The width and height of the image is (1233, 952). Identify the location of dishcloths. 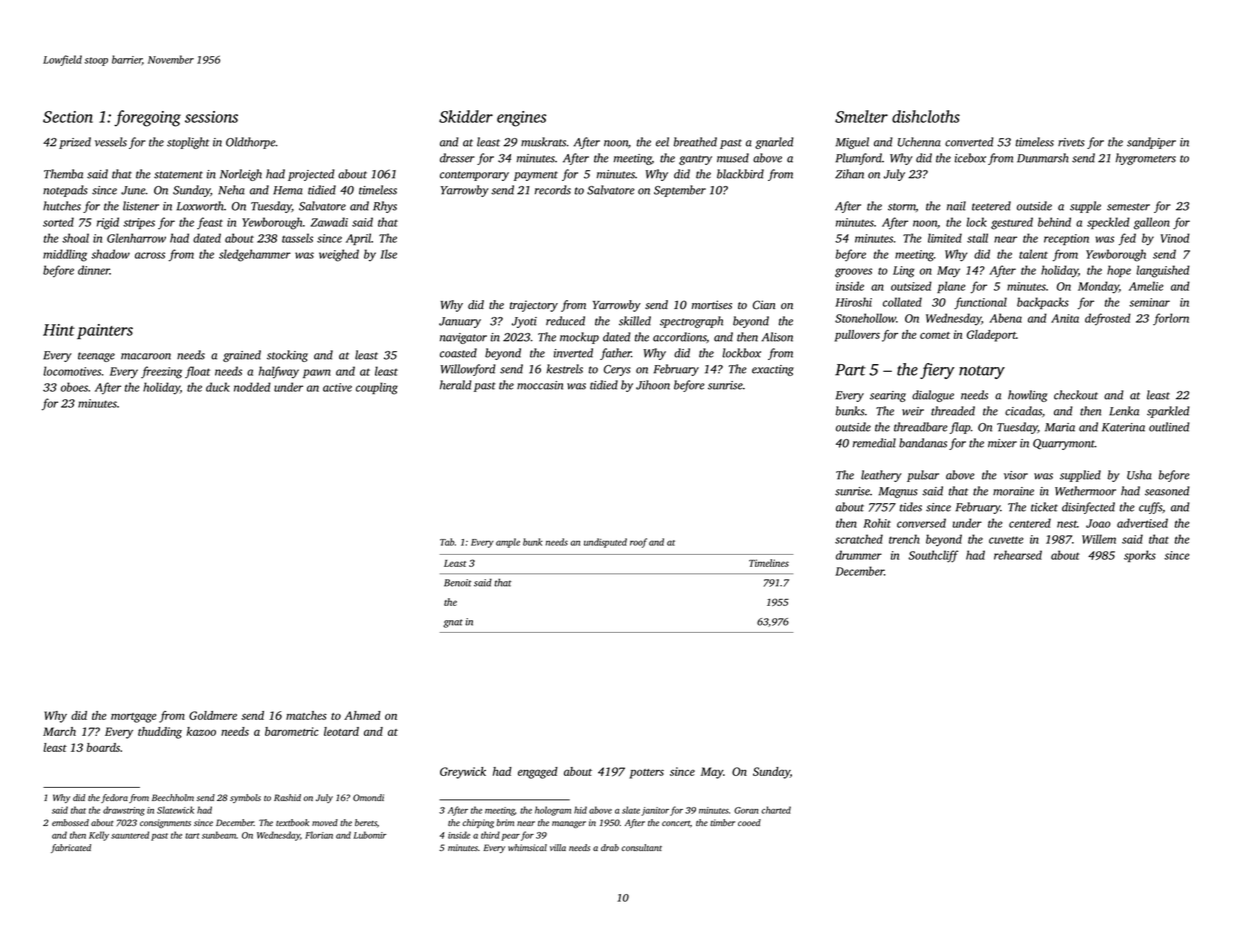
(926, 116).
